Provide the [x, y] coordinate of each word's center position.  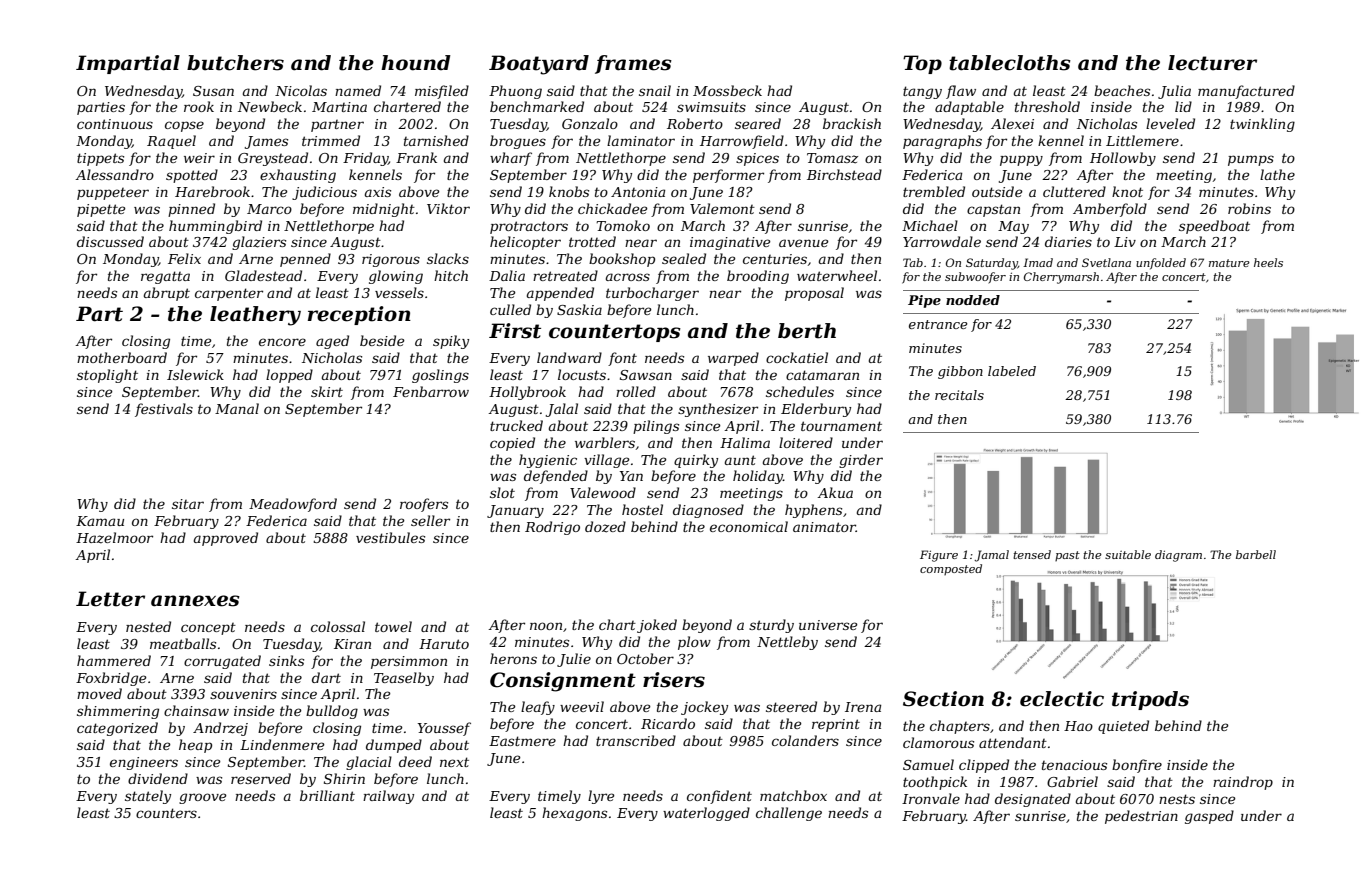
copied [512, 444]
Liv [1125, 242]
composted [951, 569]
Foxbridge [111, 679]
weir [199, 158]
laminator [641, 140]
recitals [959, 395]
